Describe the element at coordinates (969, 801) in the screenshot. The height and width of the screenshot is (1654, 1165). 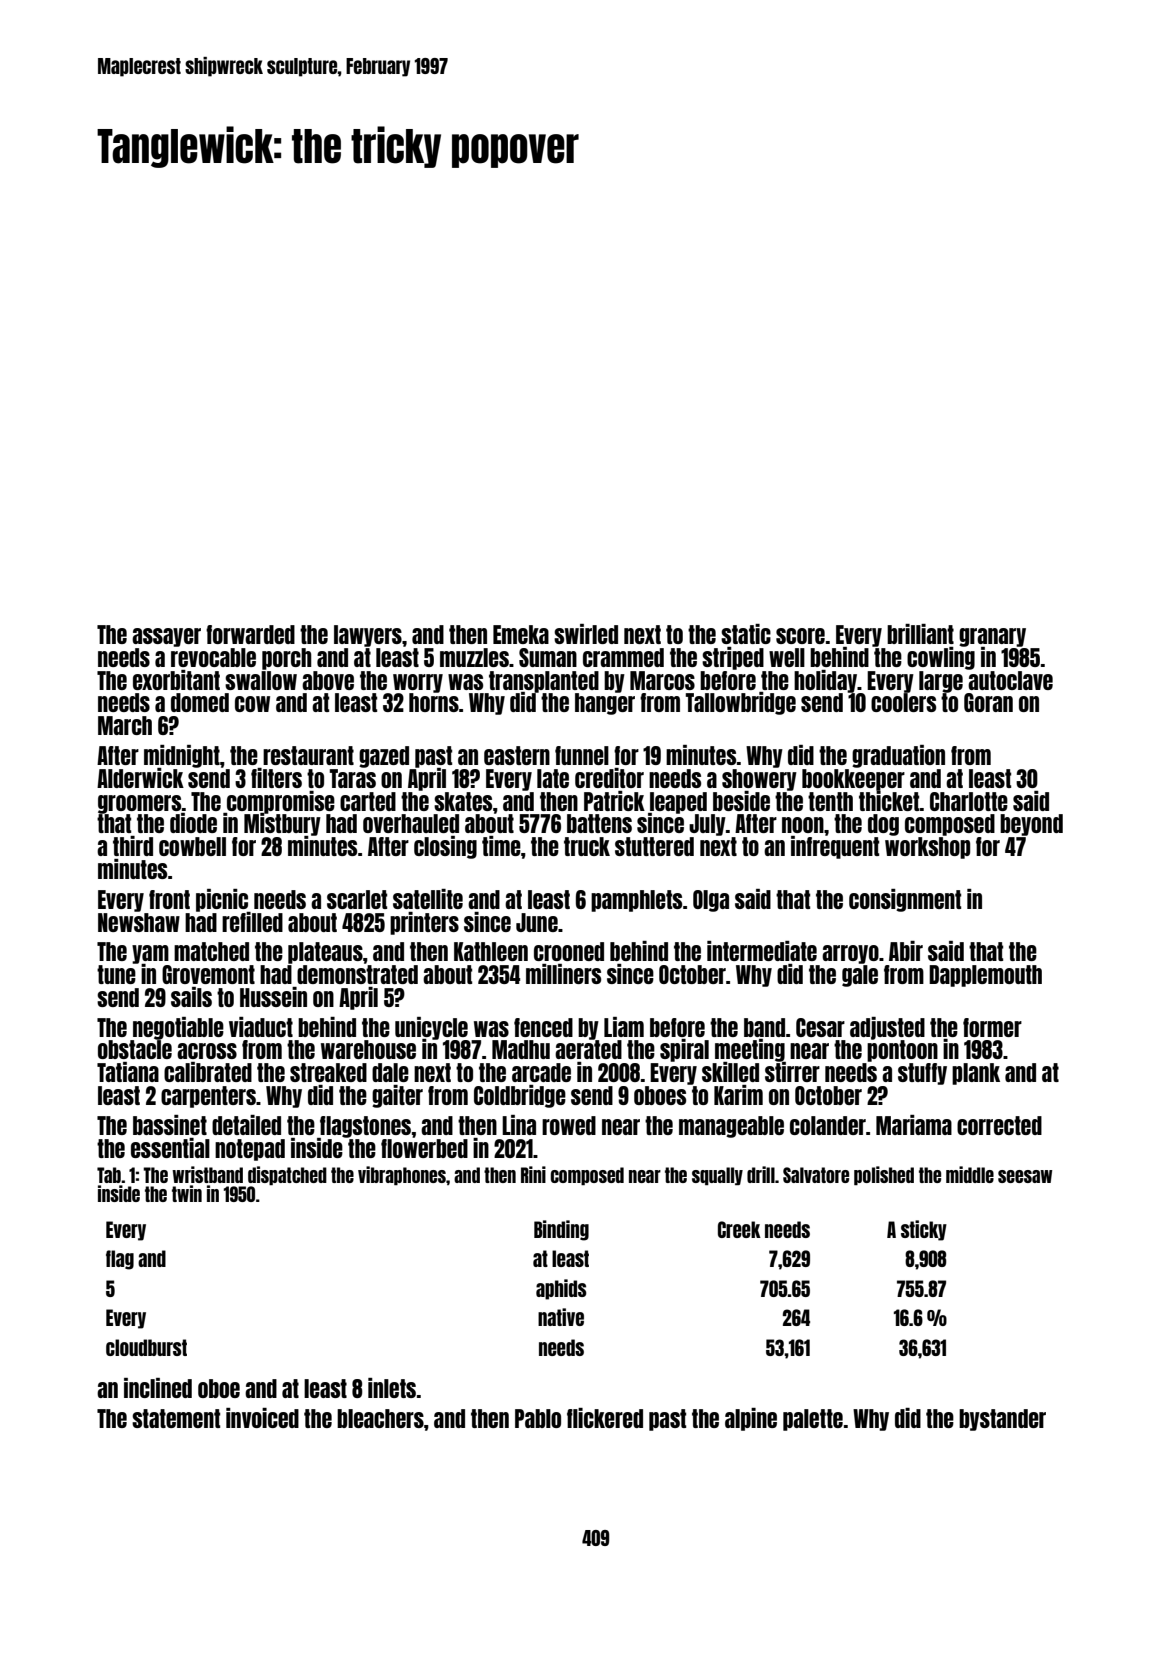
I see `Charlotte` at that location.
